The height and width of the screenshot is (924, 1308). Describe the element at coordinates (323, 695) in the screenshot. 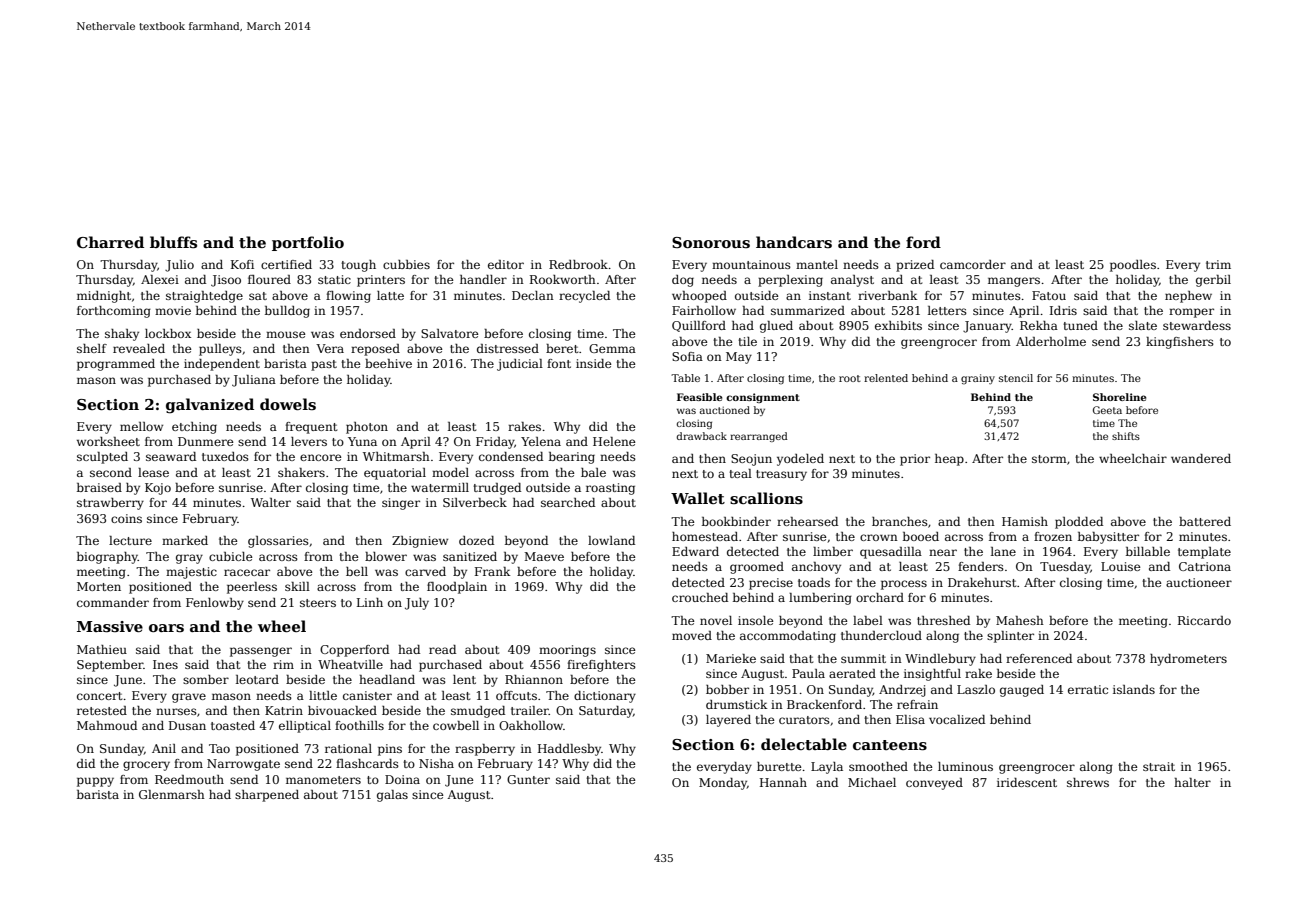

I see `little` at that location.
